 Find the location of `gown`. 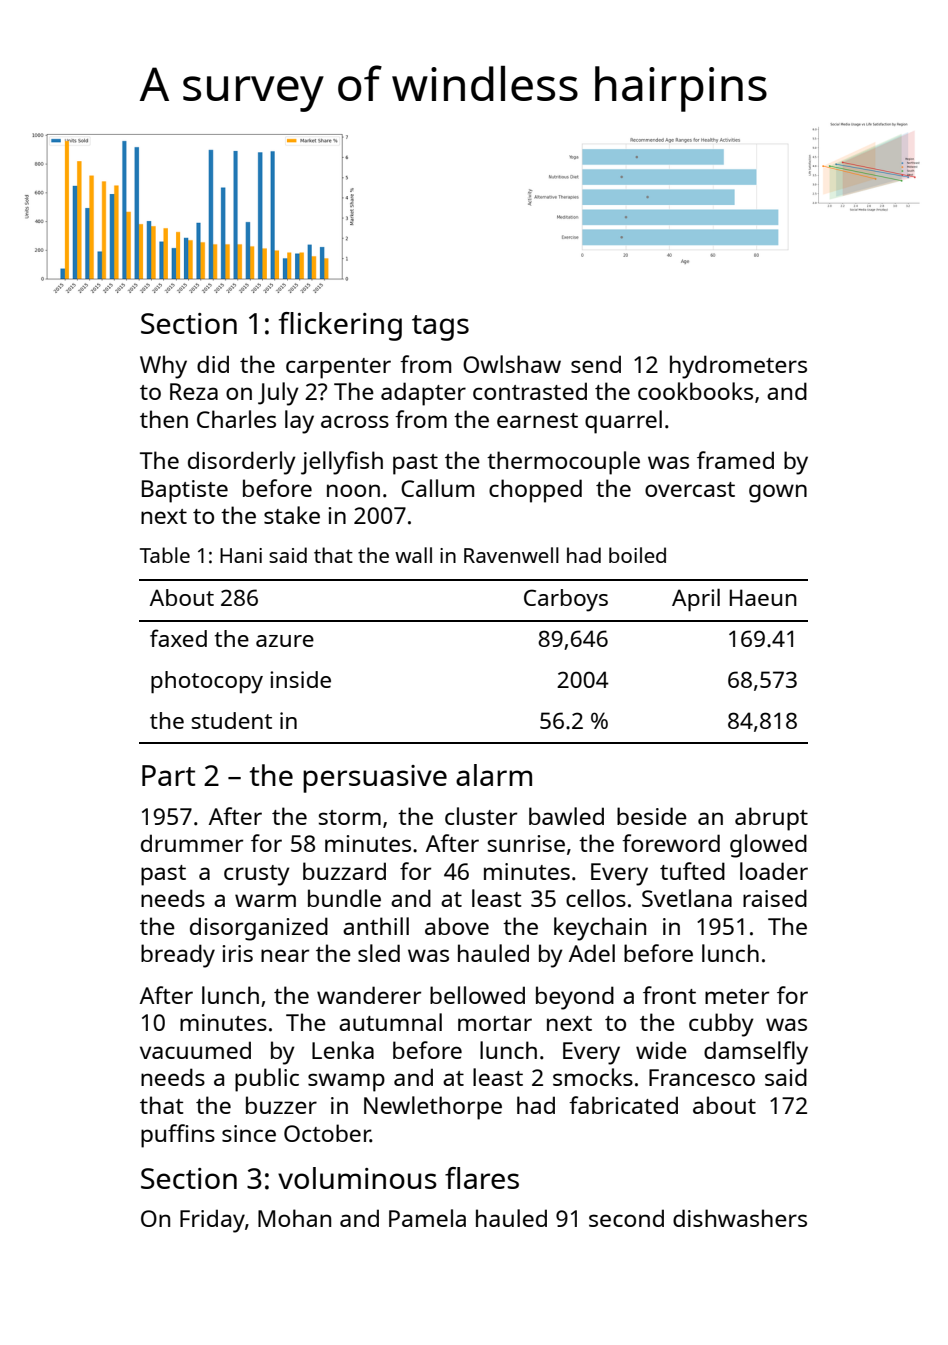

gown is located at coordinates (778, 493).
